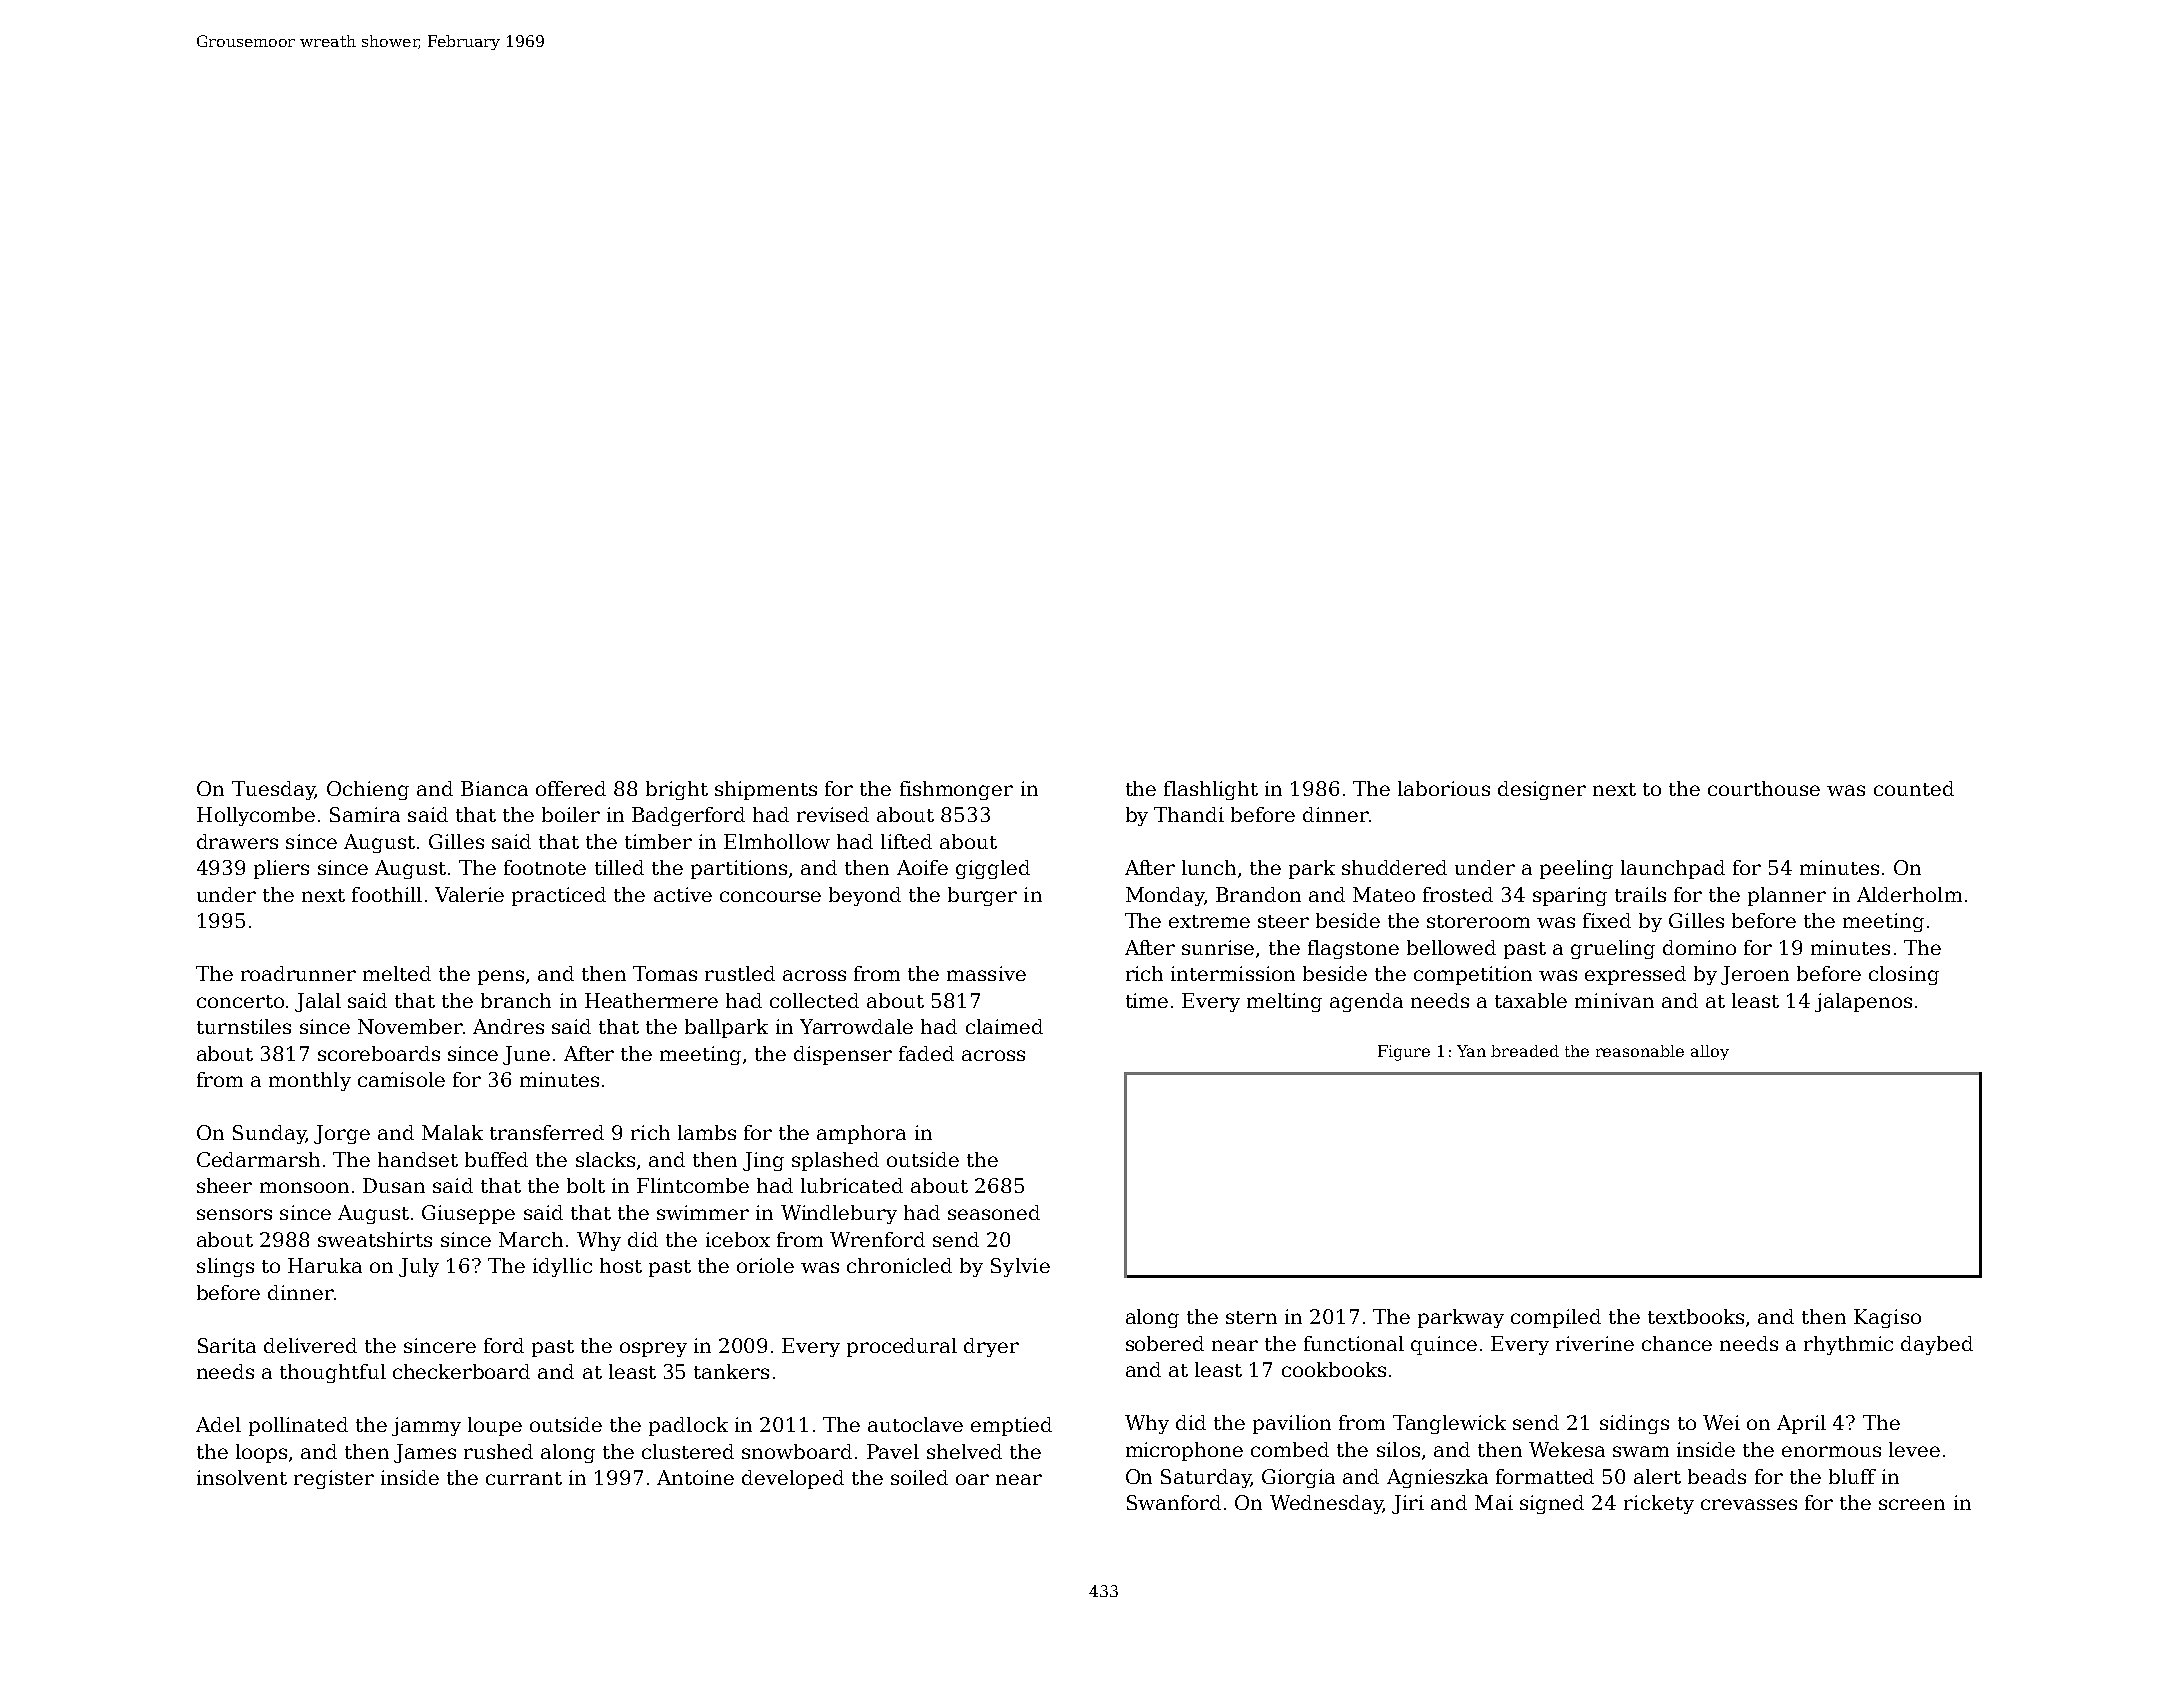  What do you see at coordinates (524, 1478) in the page?
I see `currant` at bounding box center [524, 1478].
